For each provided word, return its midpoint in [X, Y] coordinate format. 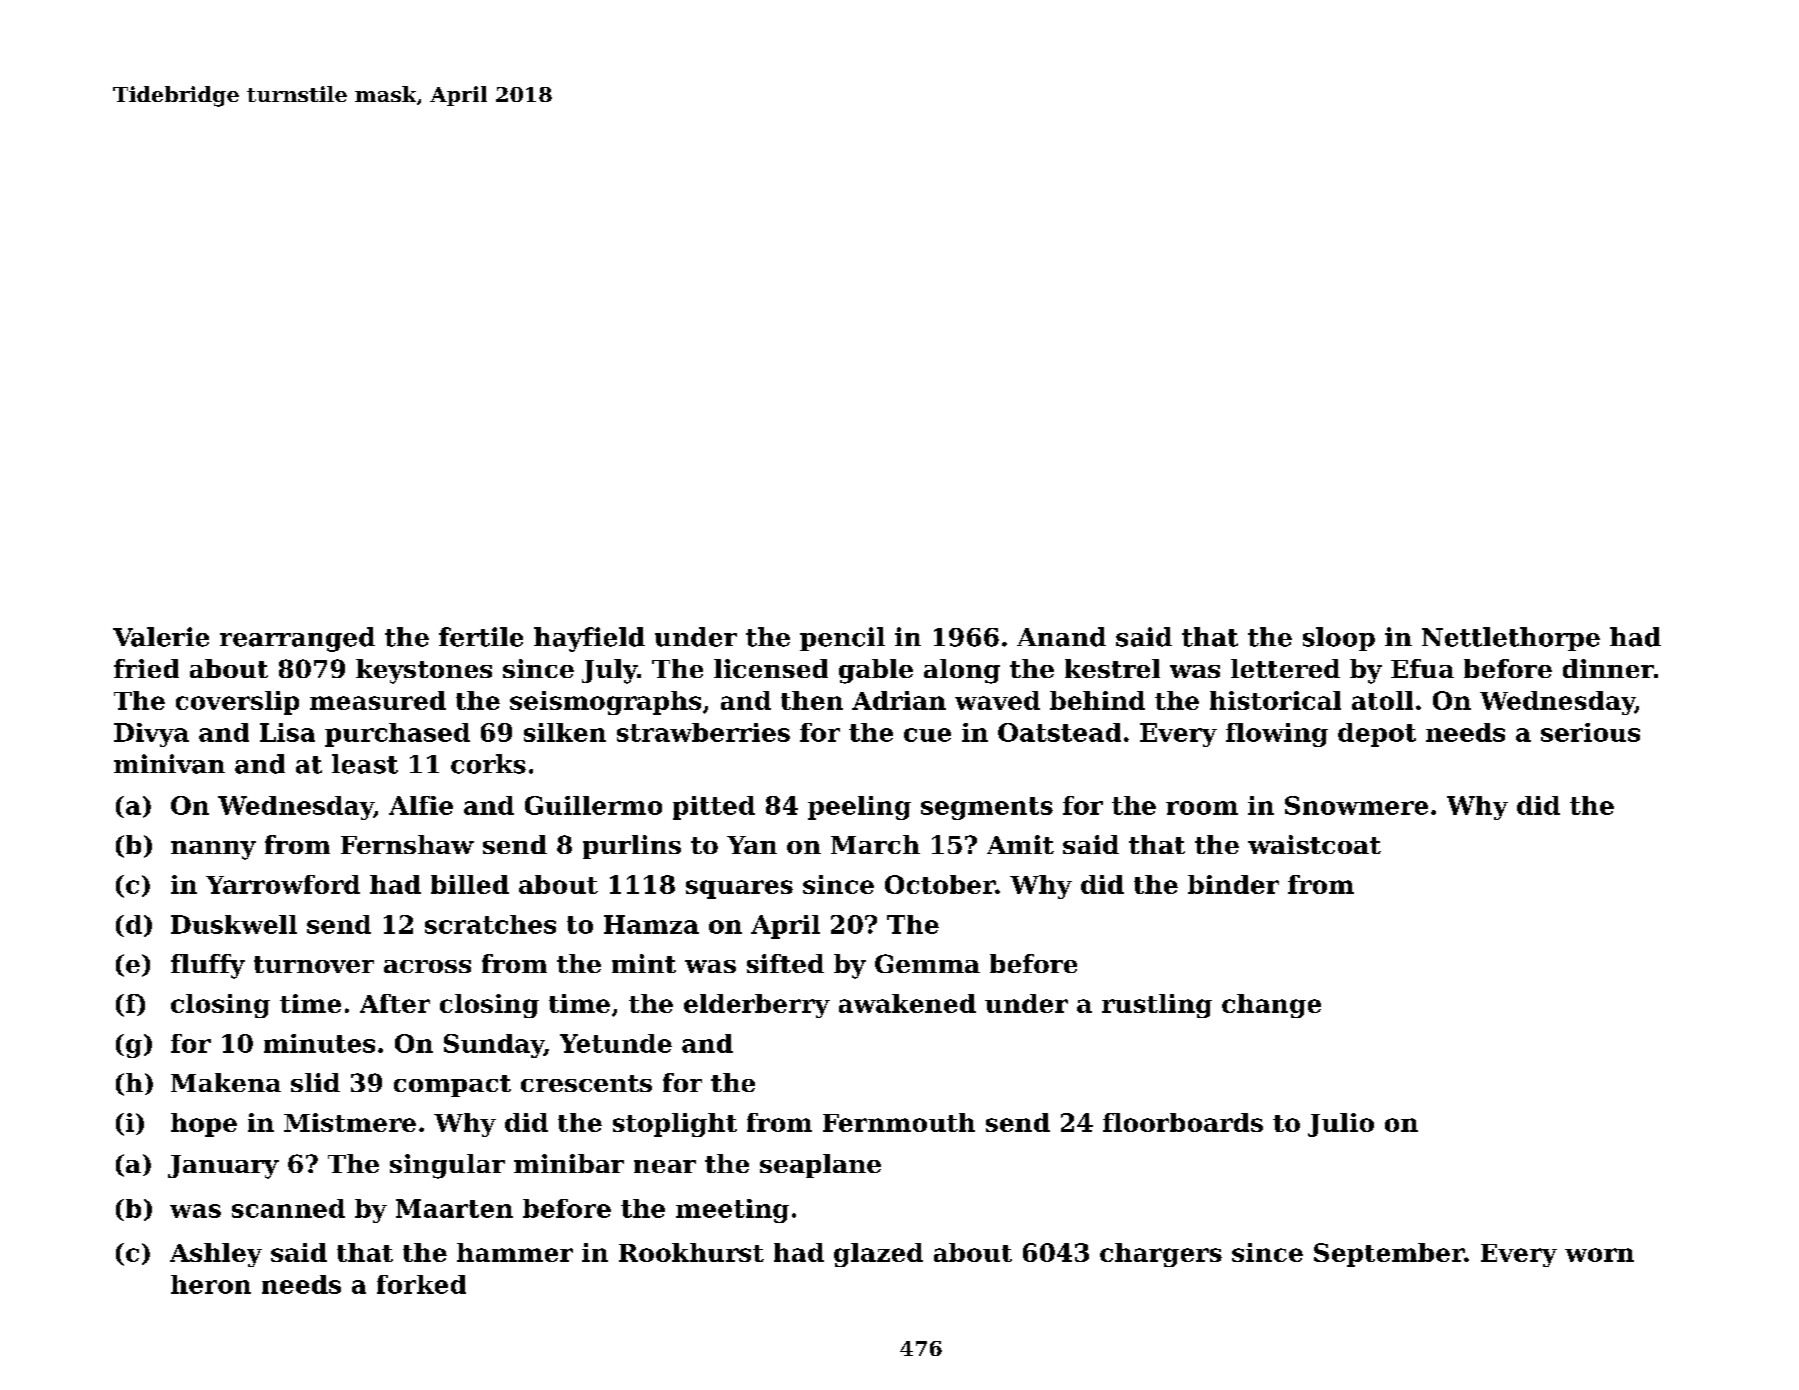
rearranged [297, 639]
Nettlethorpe [1511, 639]
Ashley [216, 1255]
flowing [1277, 735]
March [875, 844]
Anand [1061, 637]
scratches [490, 924]
